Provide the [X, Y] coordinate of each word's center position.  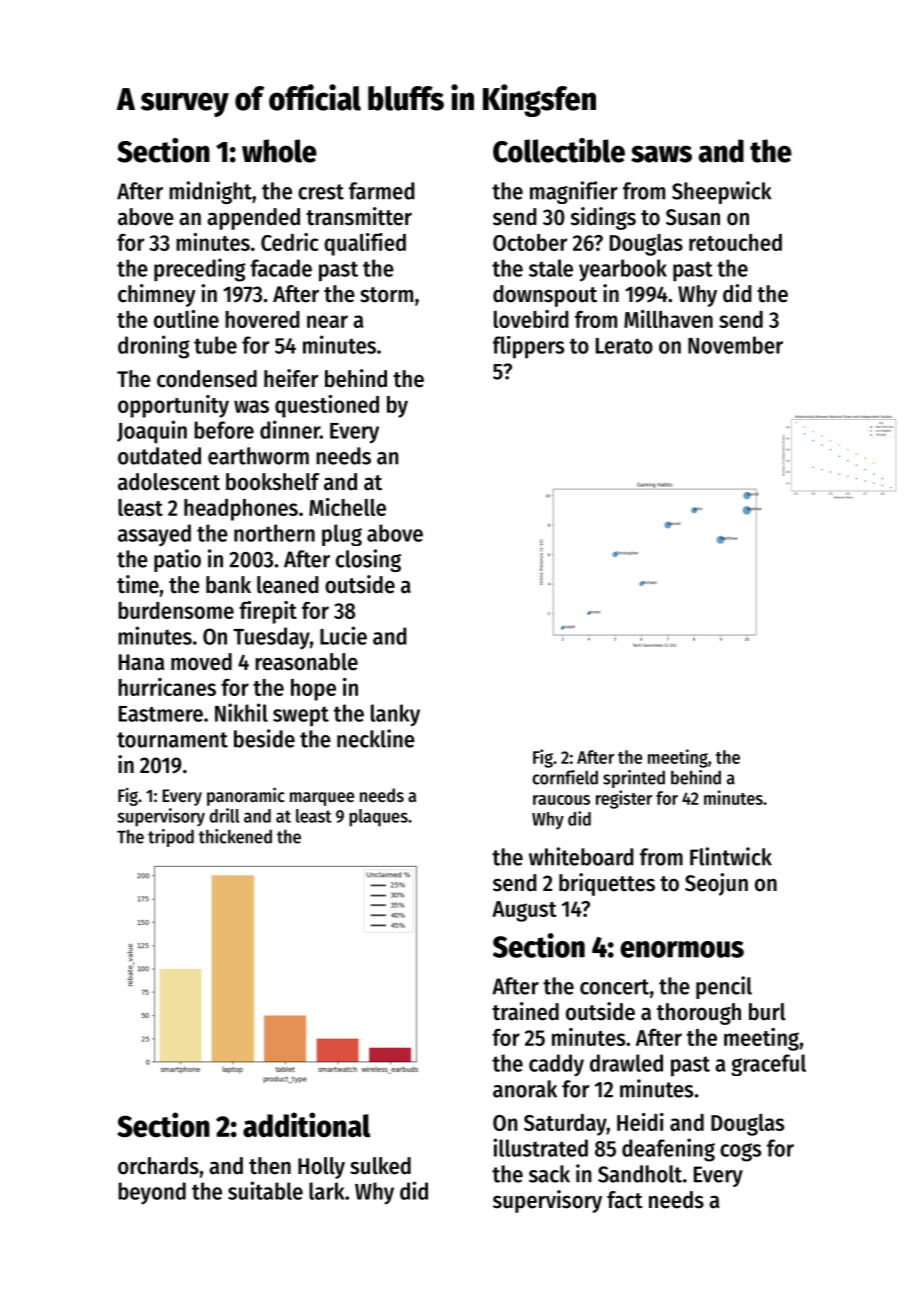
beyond [152, 1193]
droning [154, 347]
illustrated [540, 1147]
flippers [528, 347]
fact [625, 1200]
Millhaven [668, 319]
